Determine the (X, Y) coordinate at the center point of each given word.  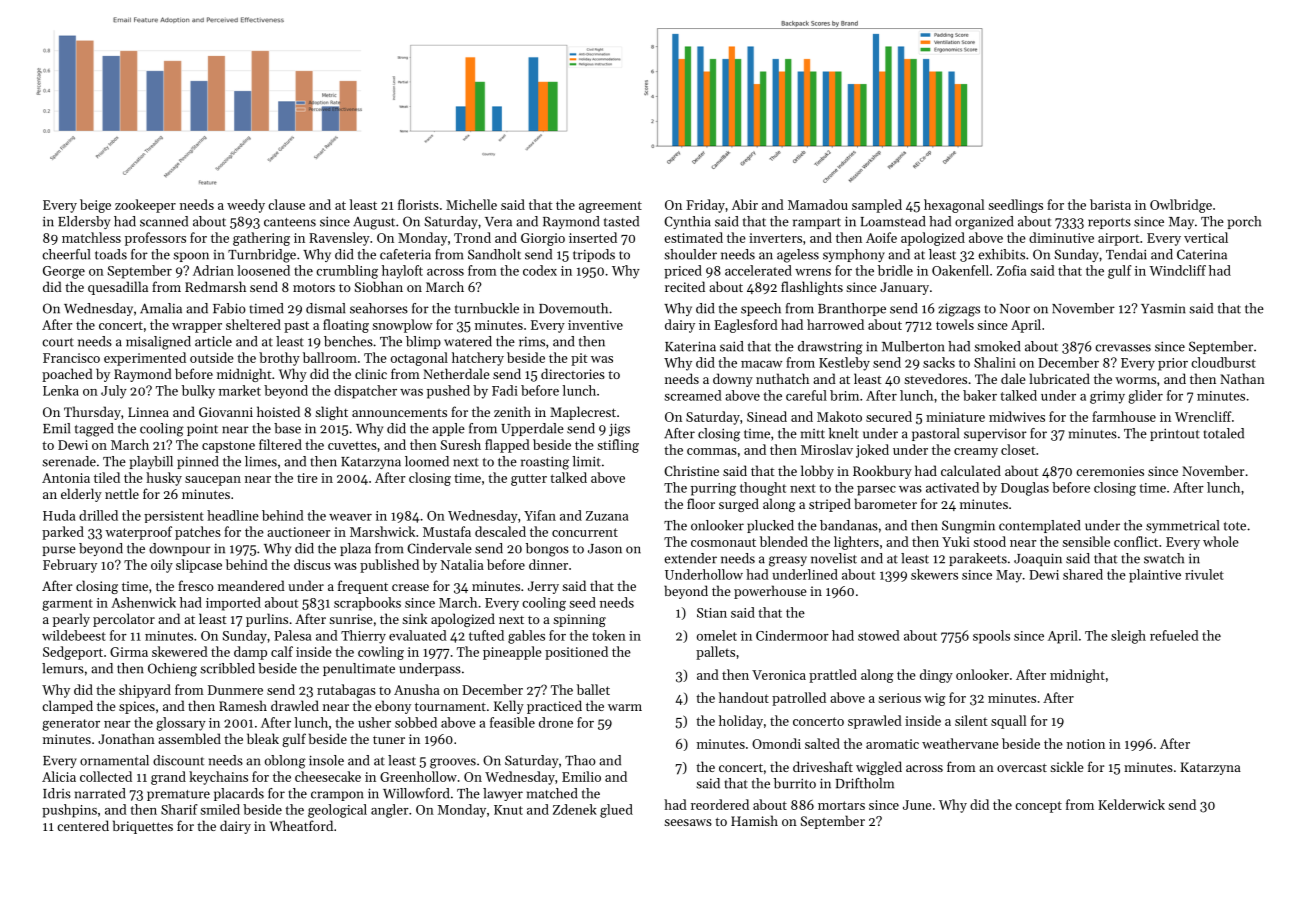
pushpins (69, 811)
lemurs (63, 668)
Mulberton (913, 346)
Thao (580, 760)
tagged (94, 430)
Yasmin (1163, 309)
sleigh (1128, 637)
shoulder (690, 254)
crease (410, 587)
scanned (164, 221)
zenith (512, 411)
